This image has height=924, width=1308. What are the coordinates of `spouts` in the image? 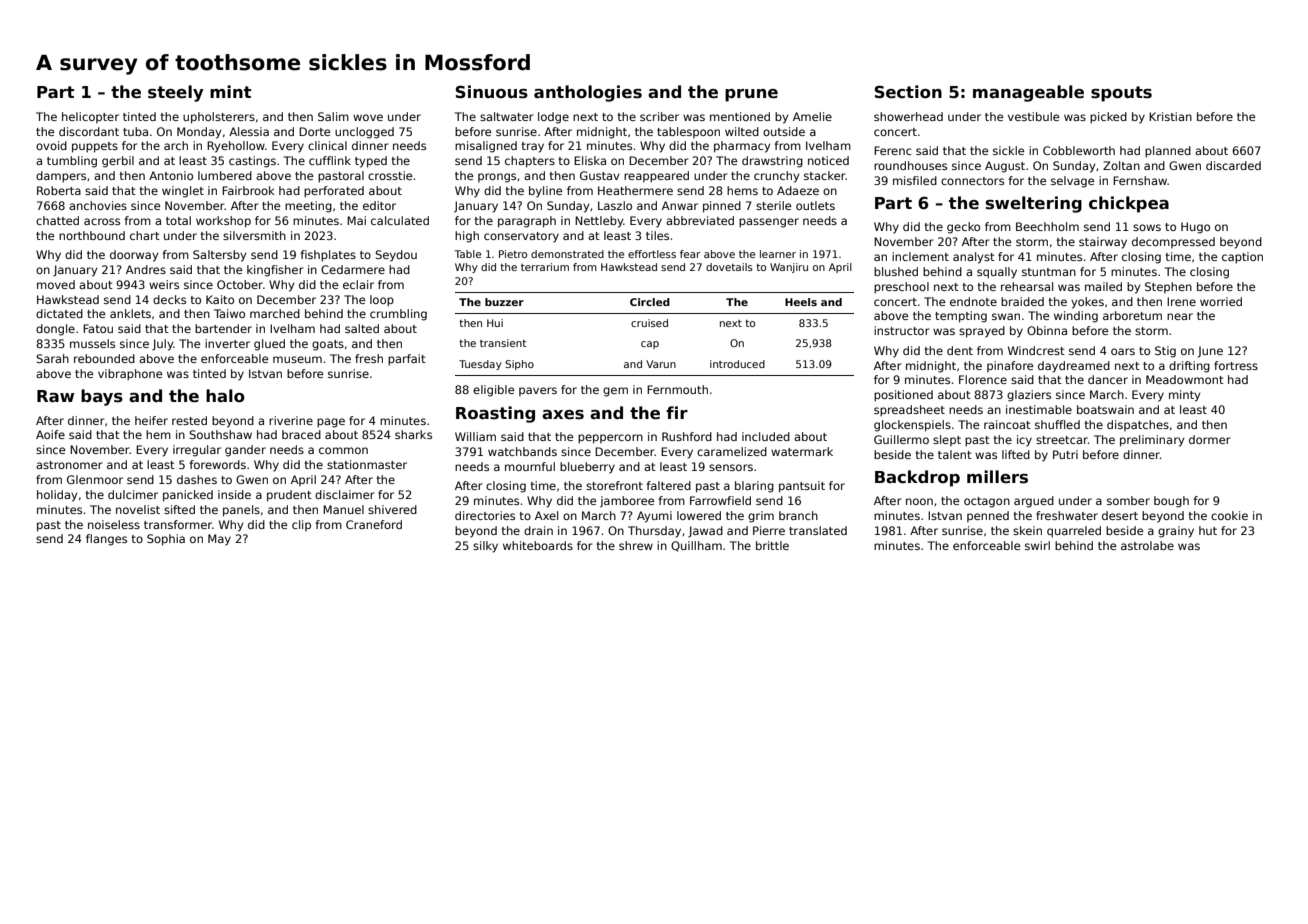 It's located at (1121, 94).
